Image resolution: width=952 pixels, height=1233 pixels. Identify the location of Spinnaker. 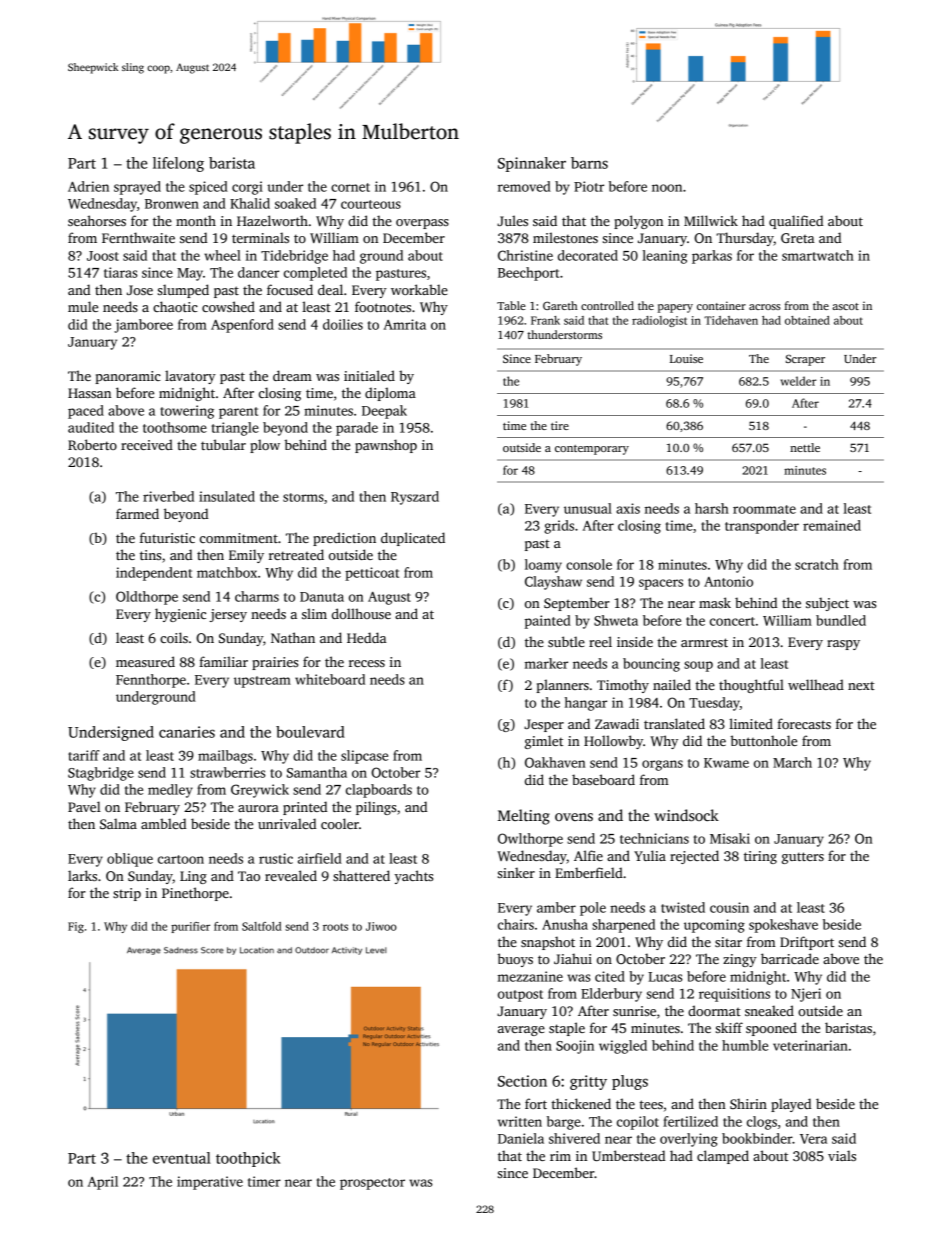
(532, 164).
